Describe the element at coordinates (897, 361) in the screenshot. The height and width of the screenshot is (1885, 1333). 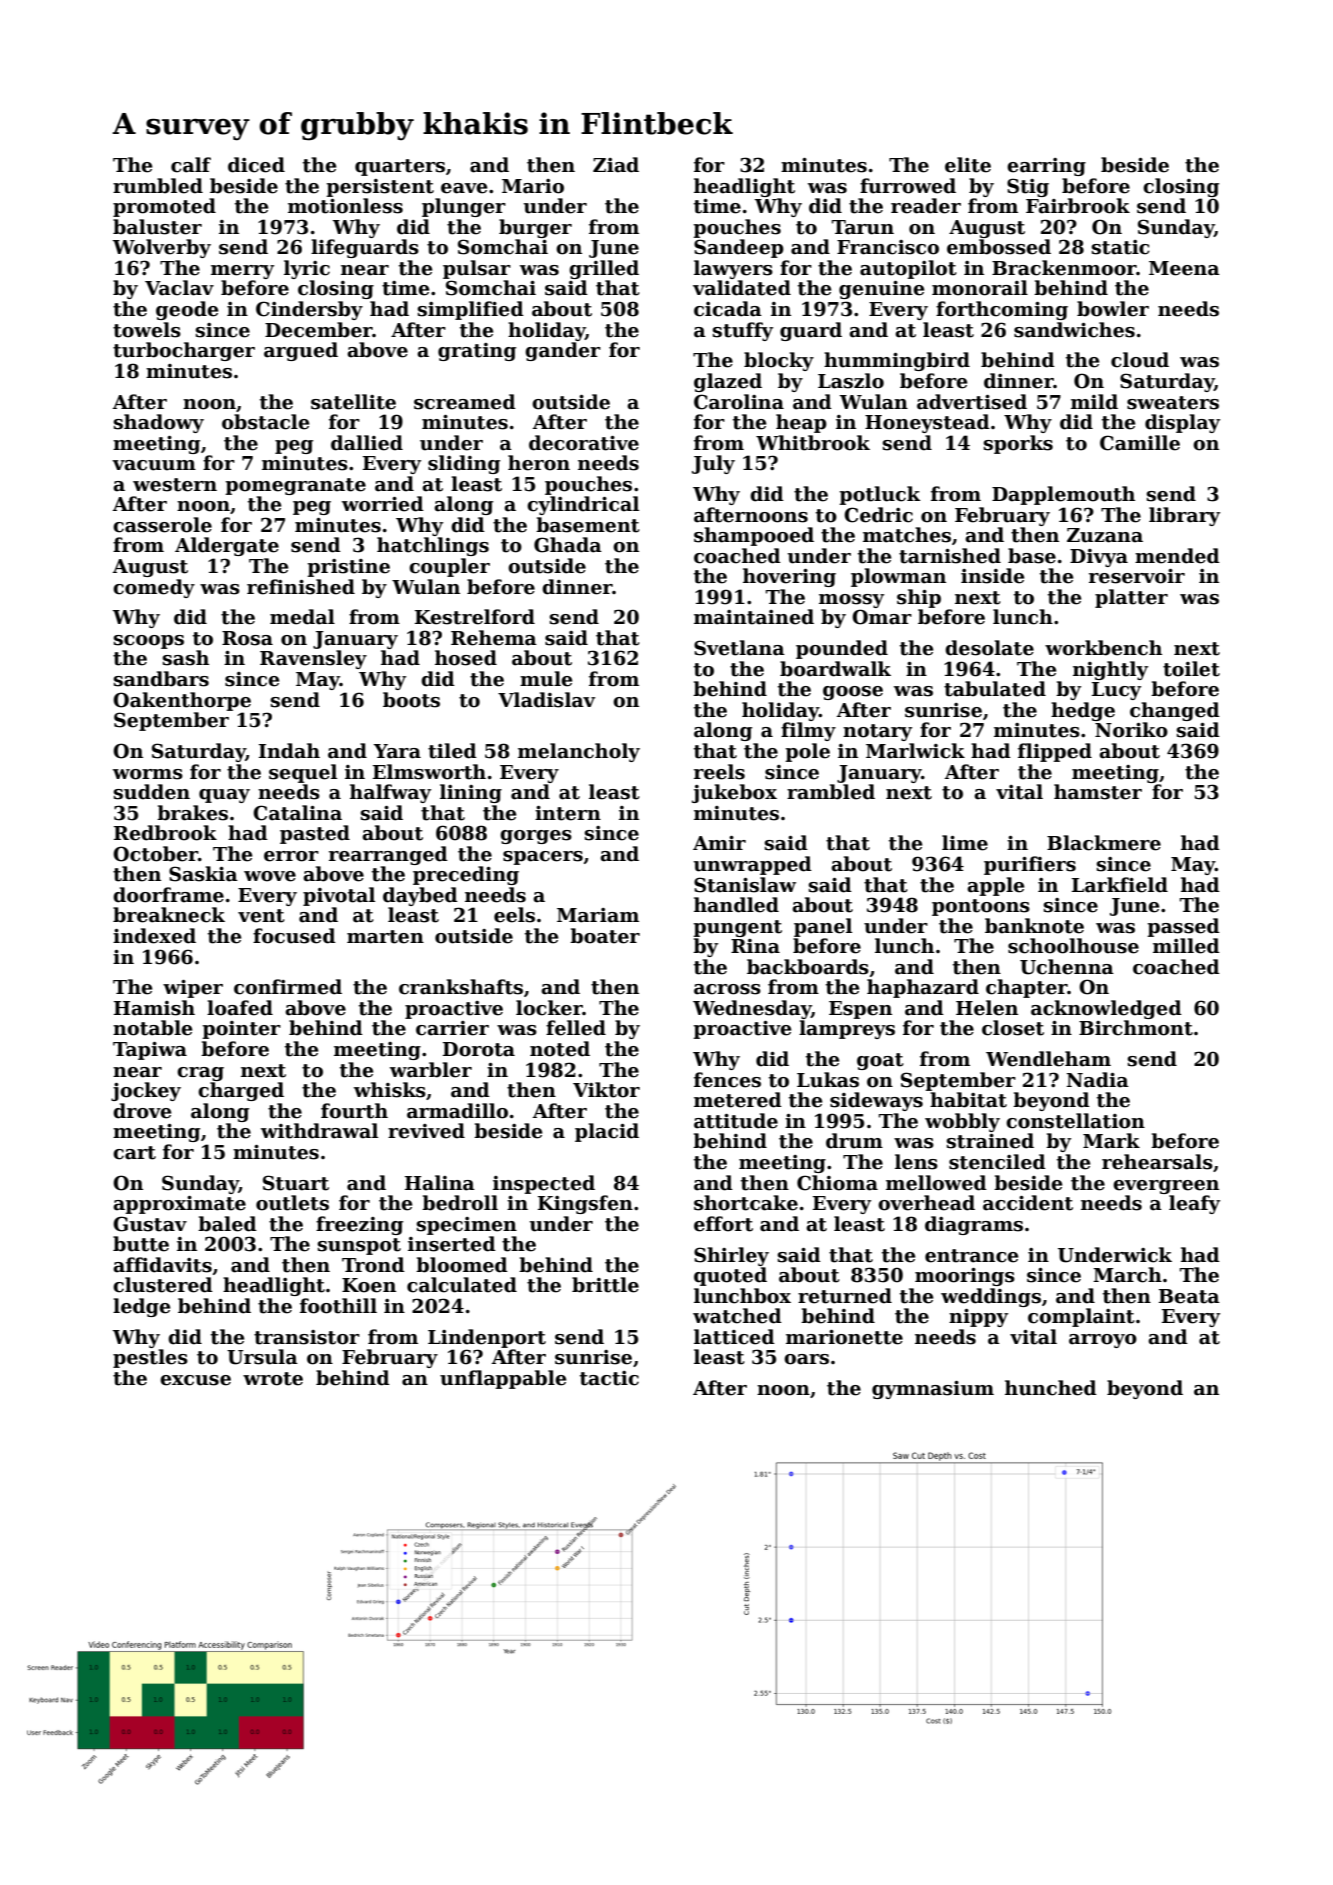
I see `hummingbird` at that location.
